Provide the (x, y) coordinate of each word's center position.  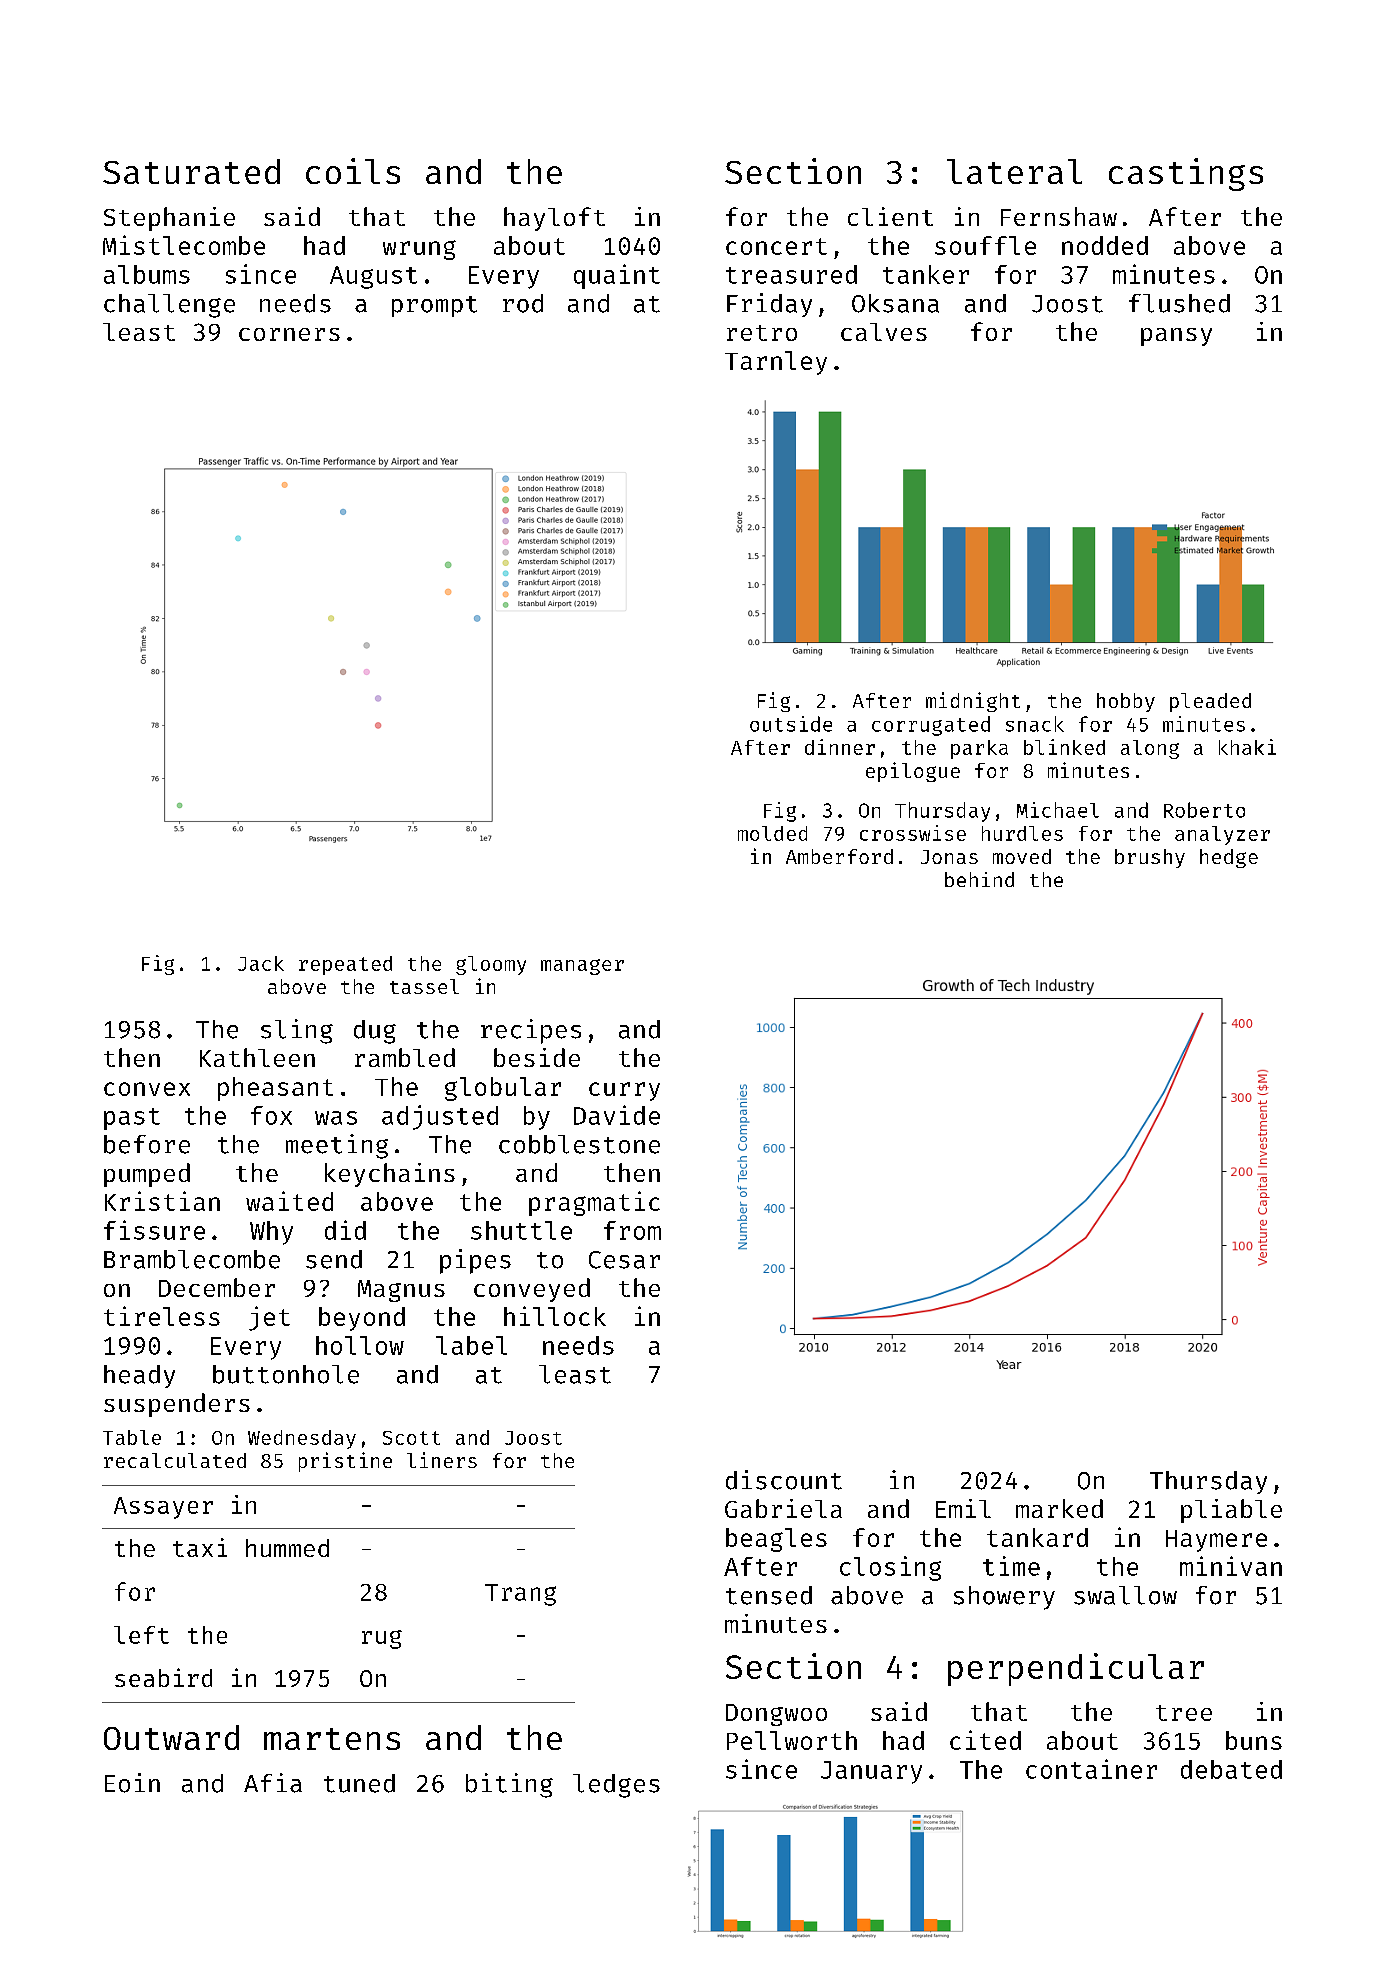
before (147, 1144)
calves (884, 332)
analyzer (1222, 835)
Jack (261, 963)
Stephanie (169, 219)
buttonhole (286, 1374)
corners (289, 334)
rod (523, 303)
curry (624, 1091)
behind (979, 879)
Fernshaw (1059, 216)
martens (332, 1739)
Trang (520, 1595)
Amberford (839, 856)
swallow (1125, 1595)
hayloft (554, 219)
